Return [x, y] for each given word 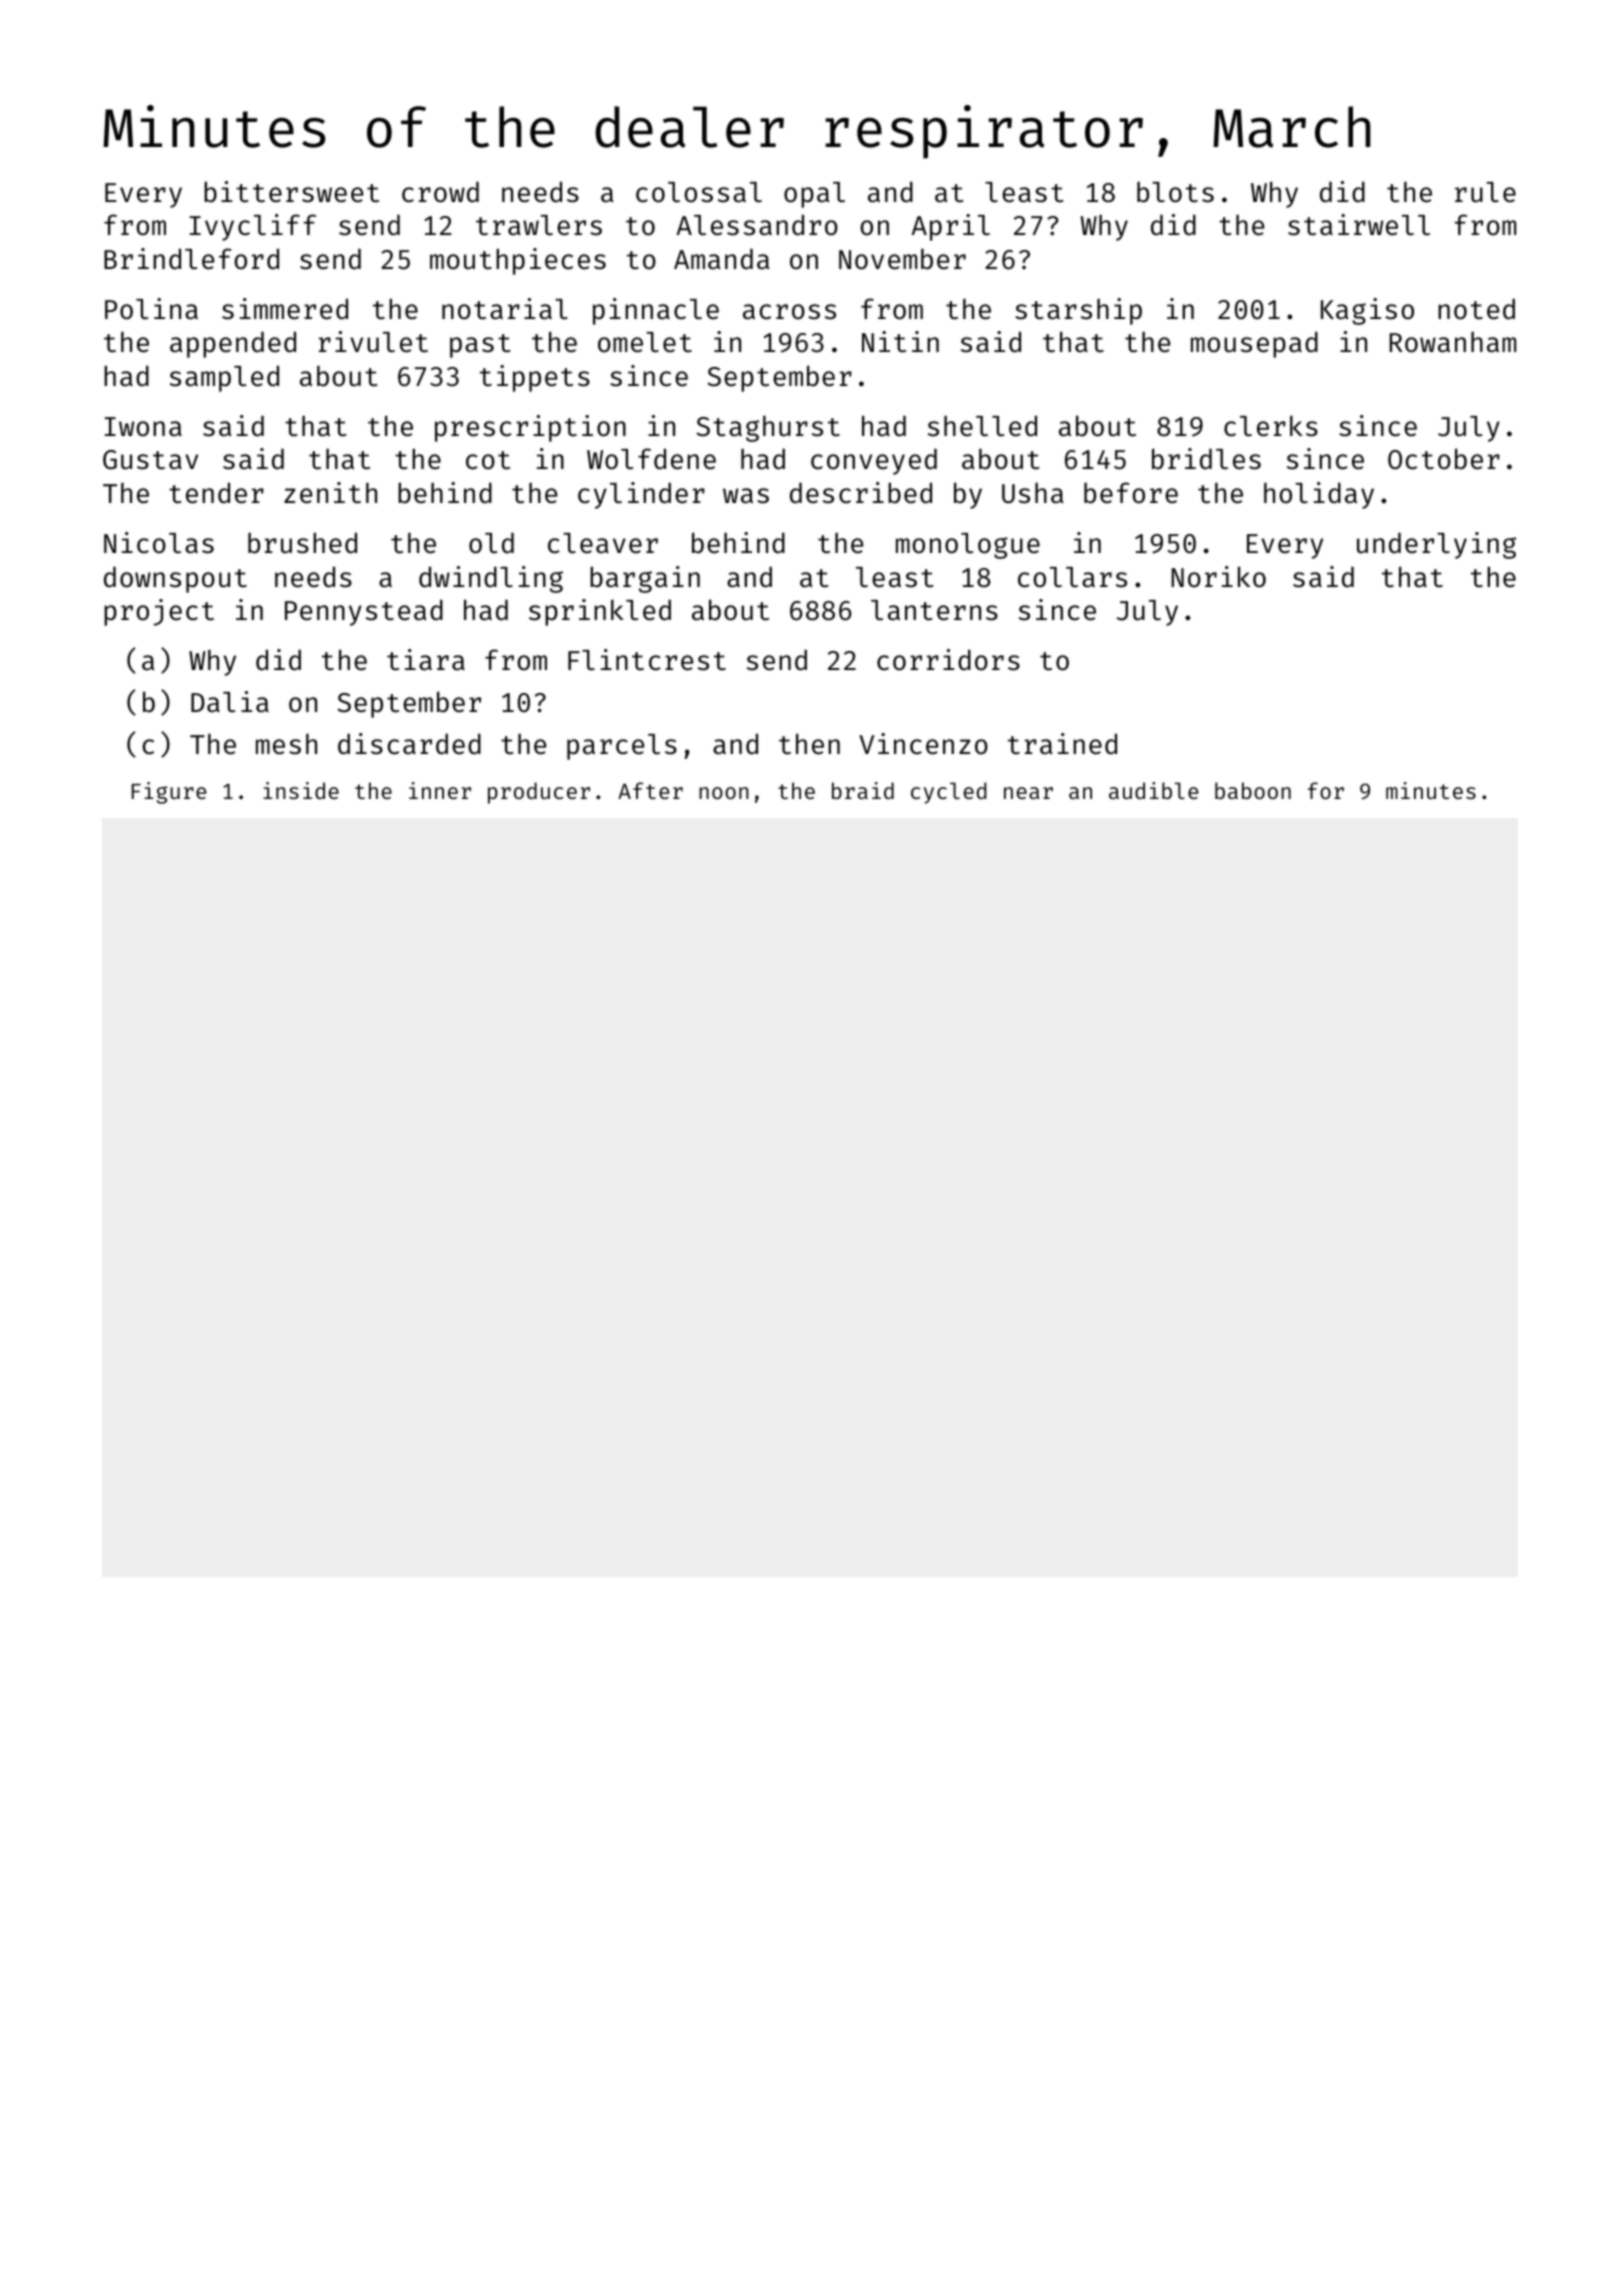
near [1028, 793]
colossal [699, 192]
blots [1175, 192]
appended [233, 344]
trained [1062, 744]
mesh [286, 744]
